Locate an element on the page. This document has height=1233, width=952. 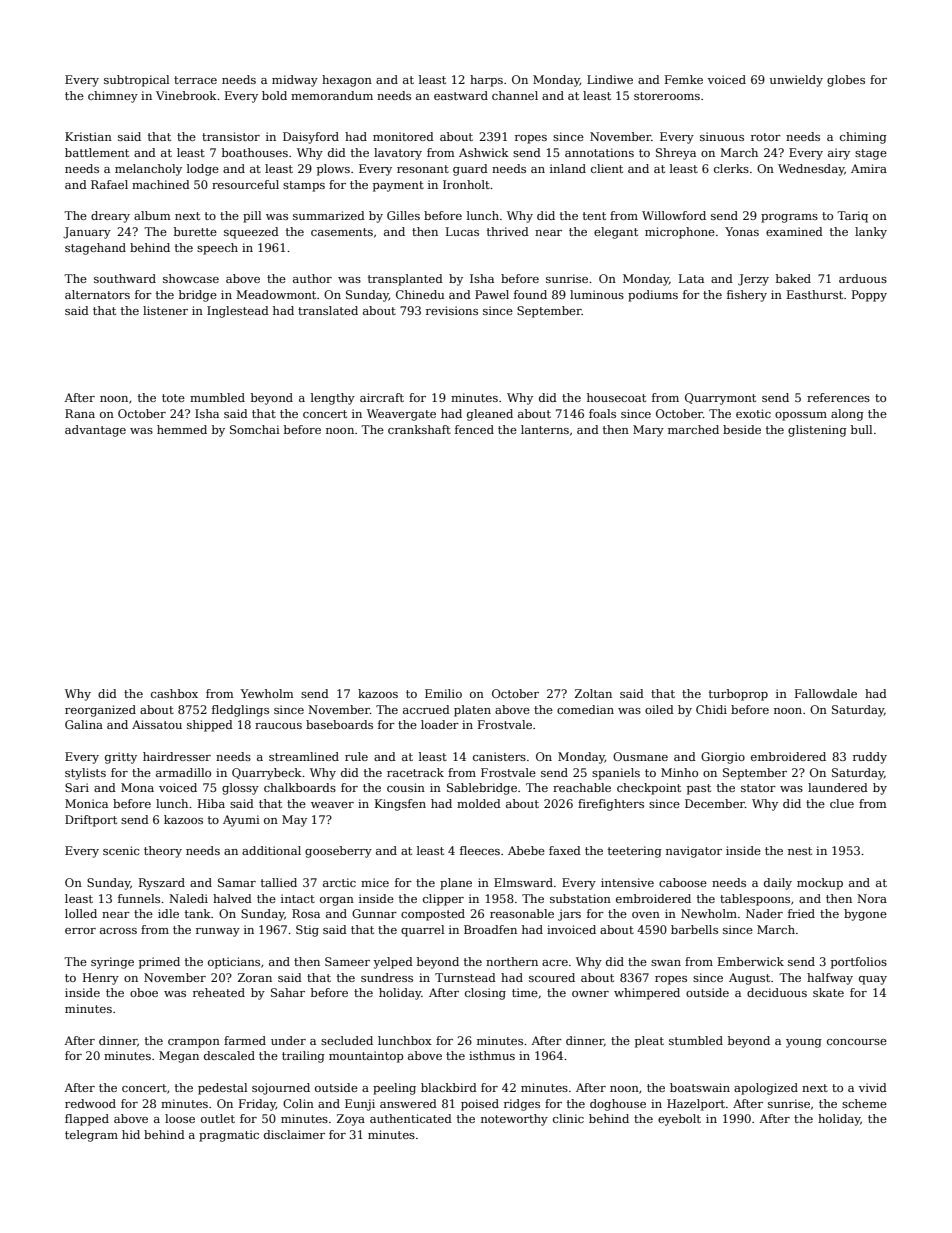
globes is located at coordinates (846, 81).
